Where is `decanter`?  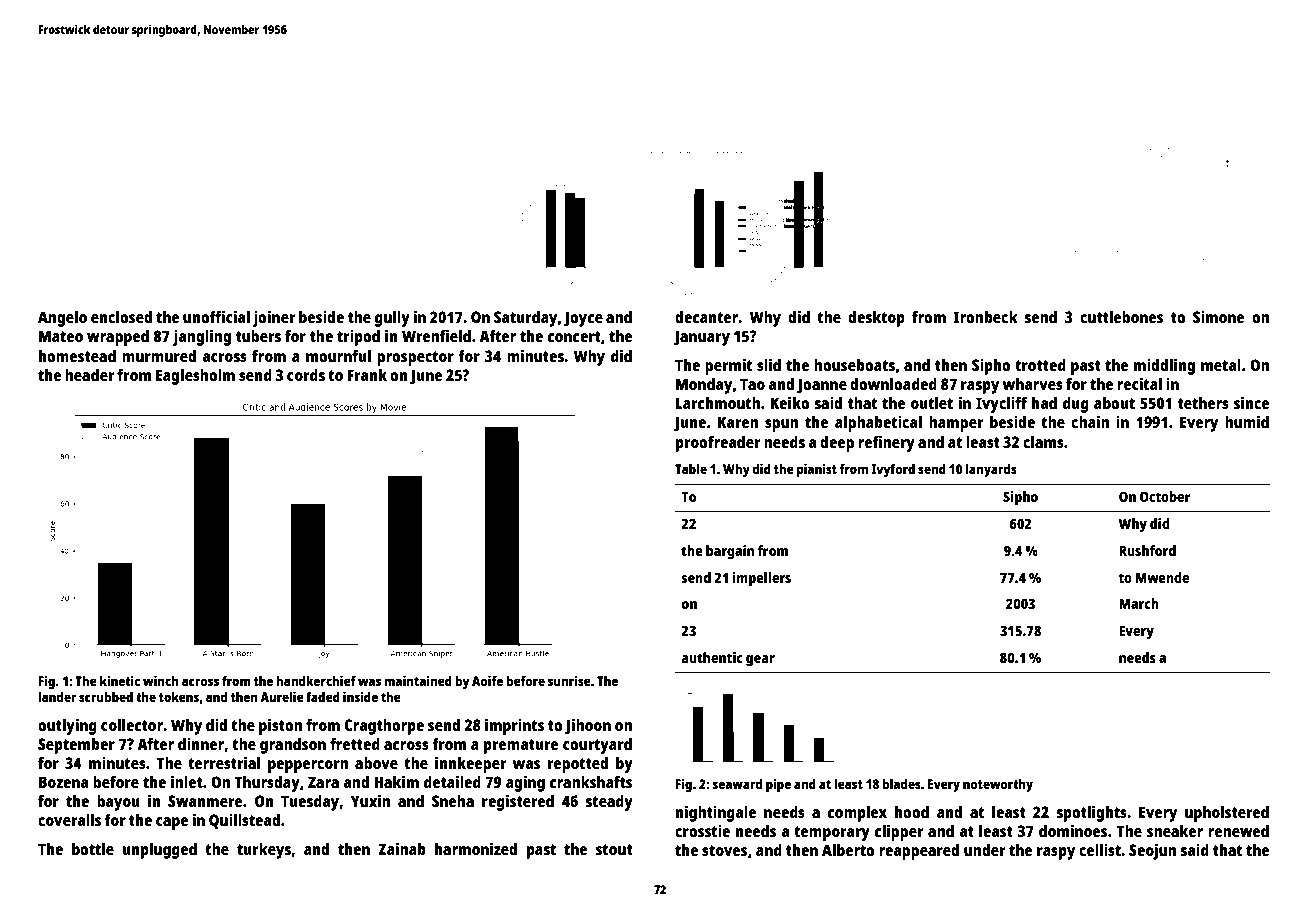
decanter is located at coordinates (707, 317).
